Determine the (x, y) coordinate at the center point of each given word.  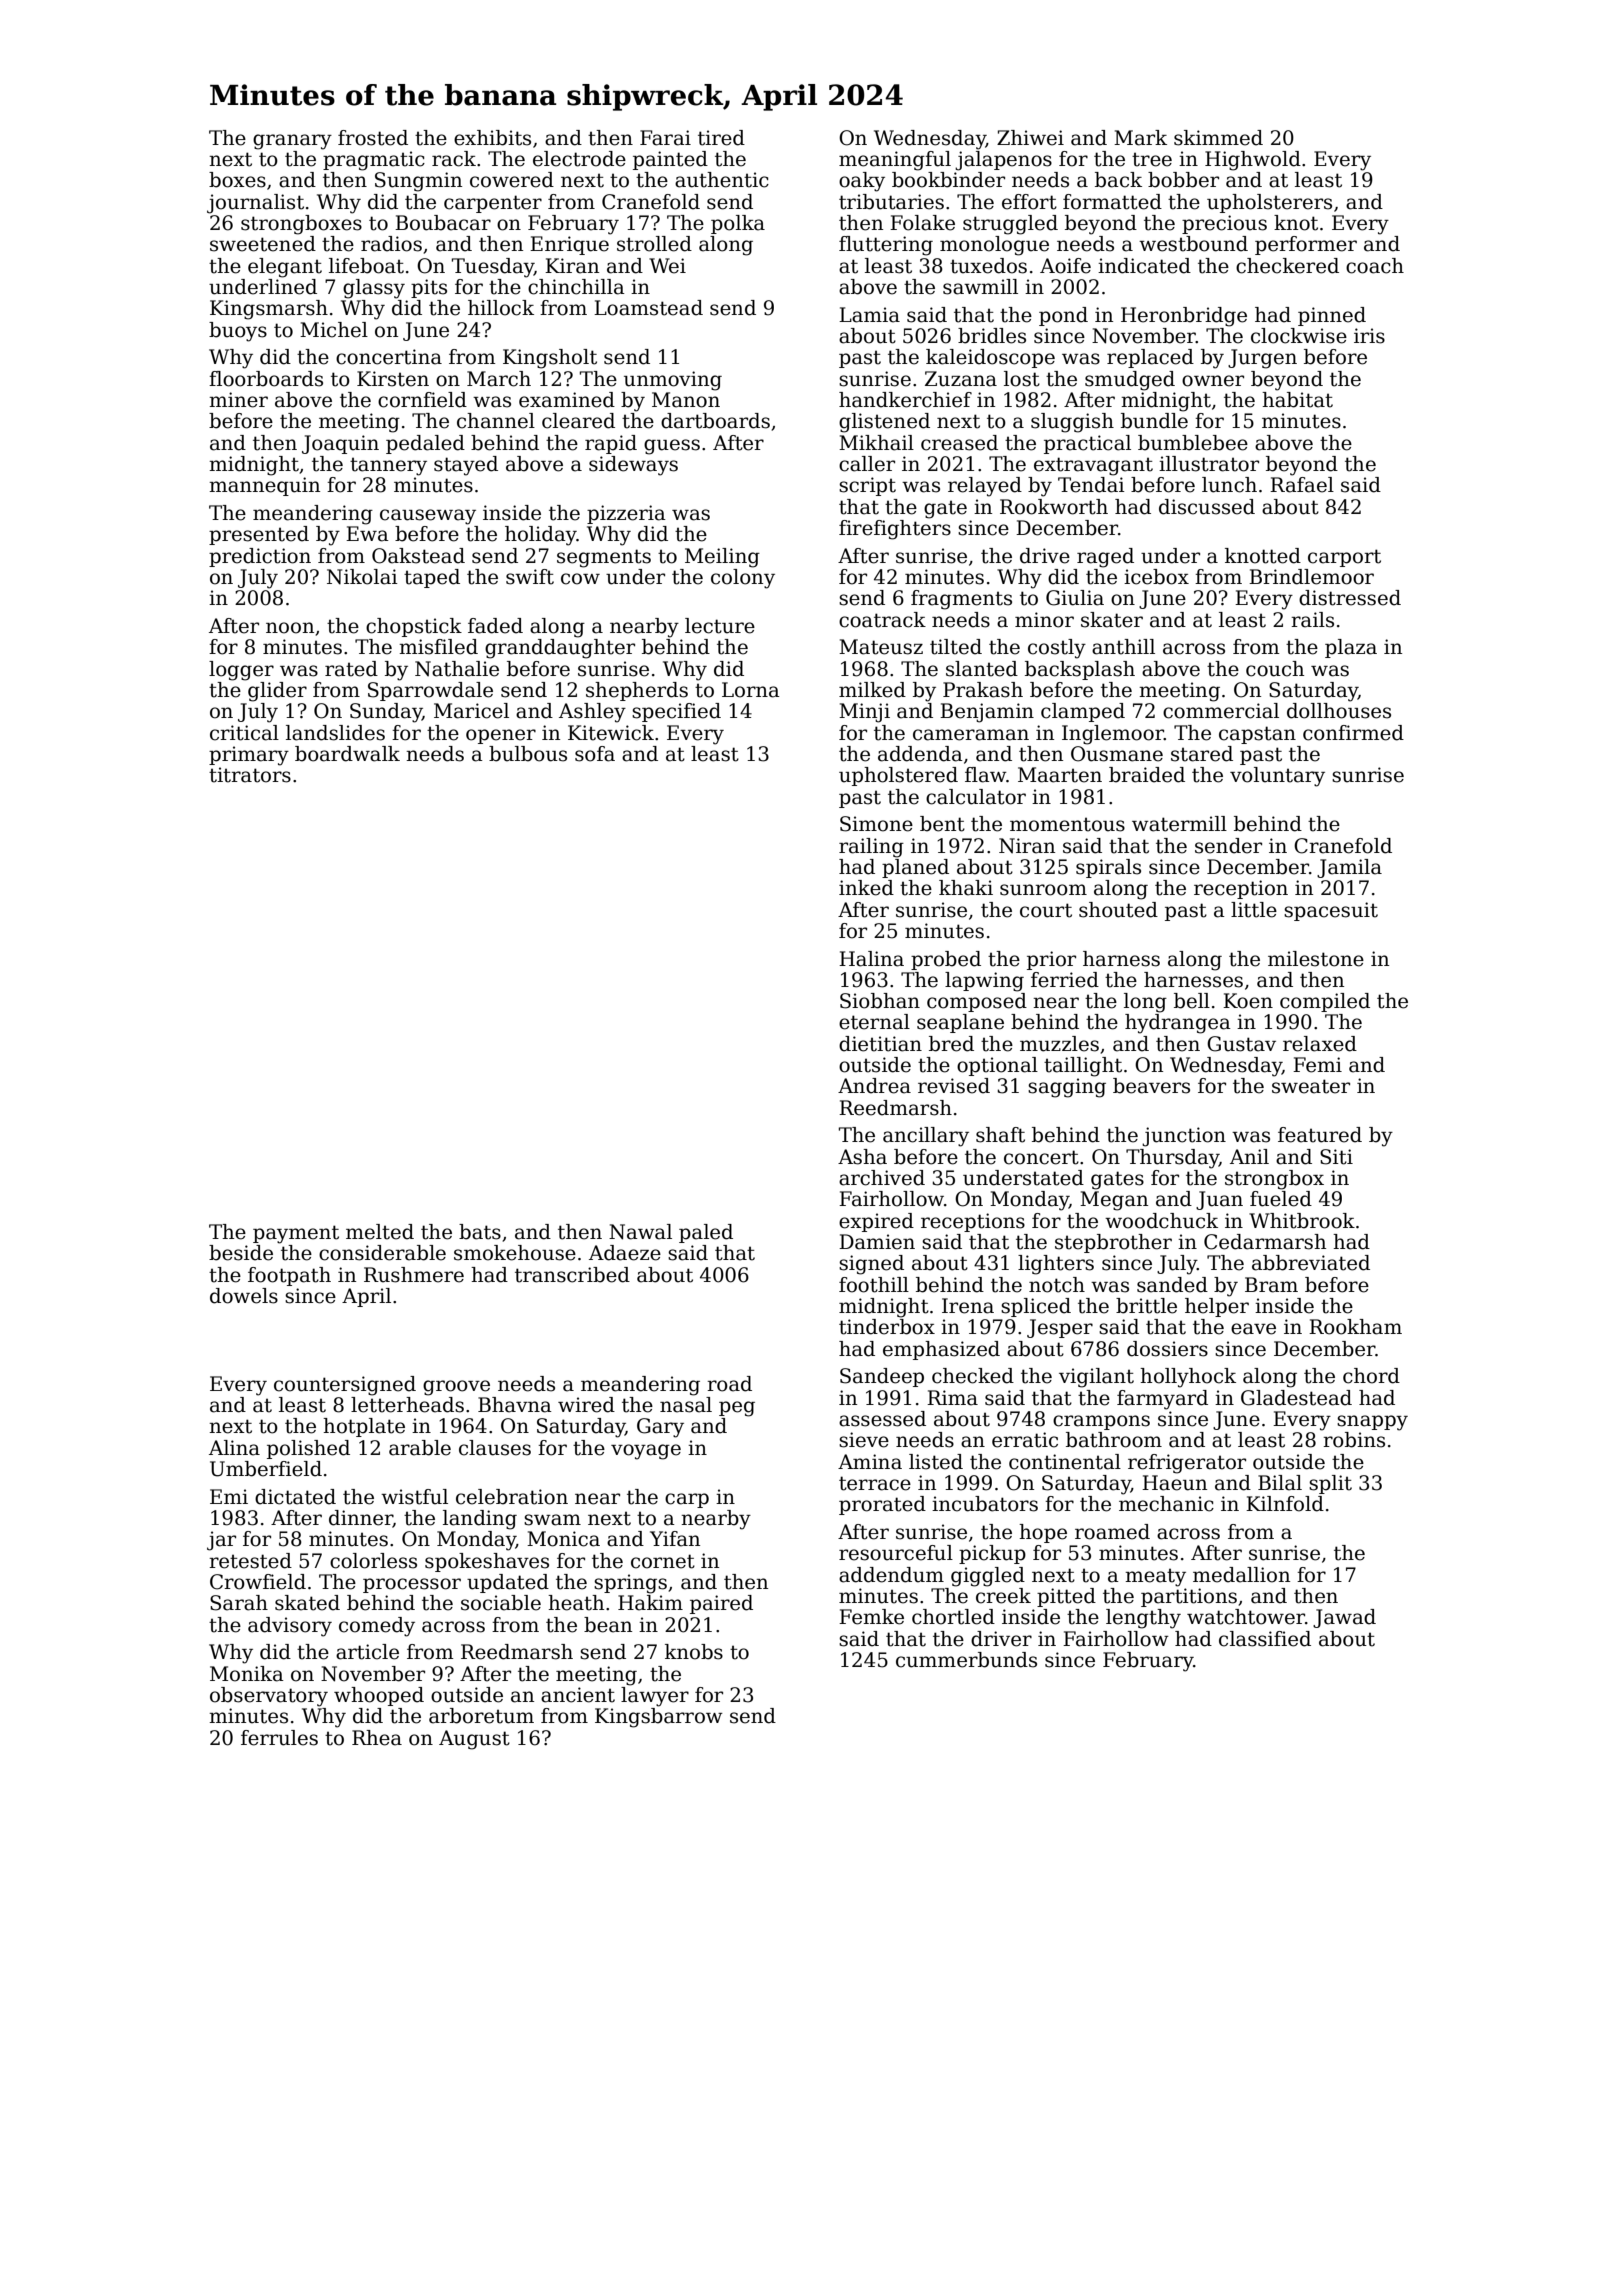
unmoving (673, 381)
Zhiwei (1030, 138)
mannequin (264, 486)
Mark (1140, 138)
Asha (862, 1157)
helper (1217, 1307)
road (729, 1384)
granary (292, 142)
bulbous (528, 754)
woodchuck (1161, 1221)
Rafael (1302, 485)
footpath (289, 1276)
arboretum (481, 1716)
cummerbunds (966, 1660)
